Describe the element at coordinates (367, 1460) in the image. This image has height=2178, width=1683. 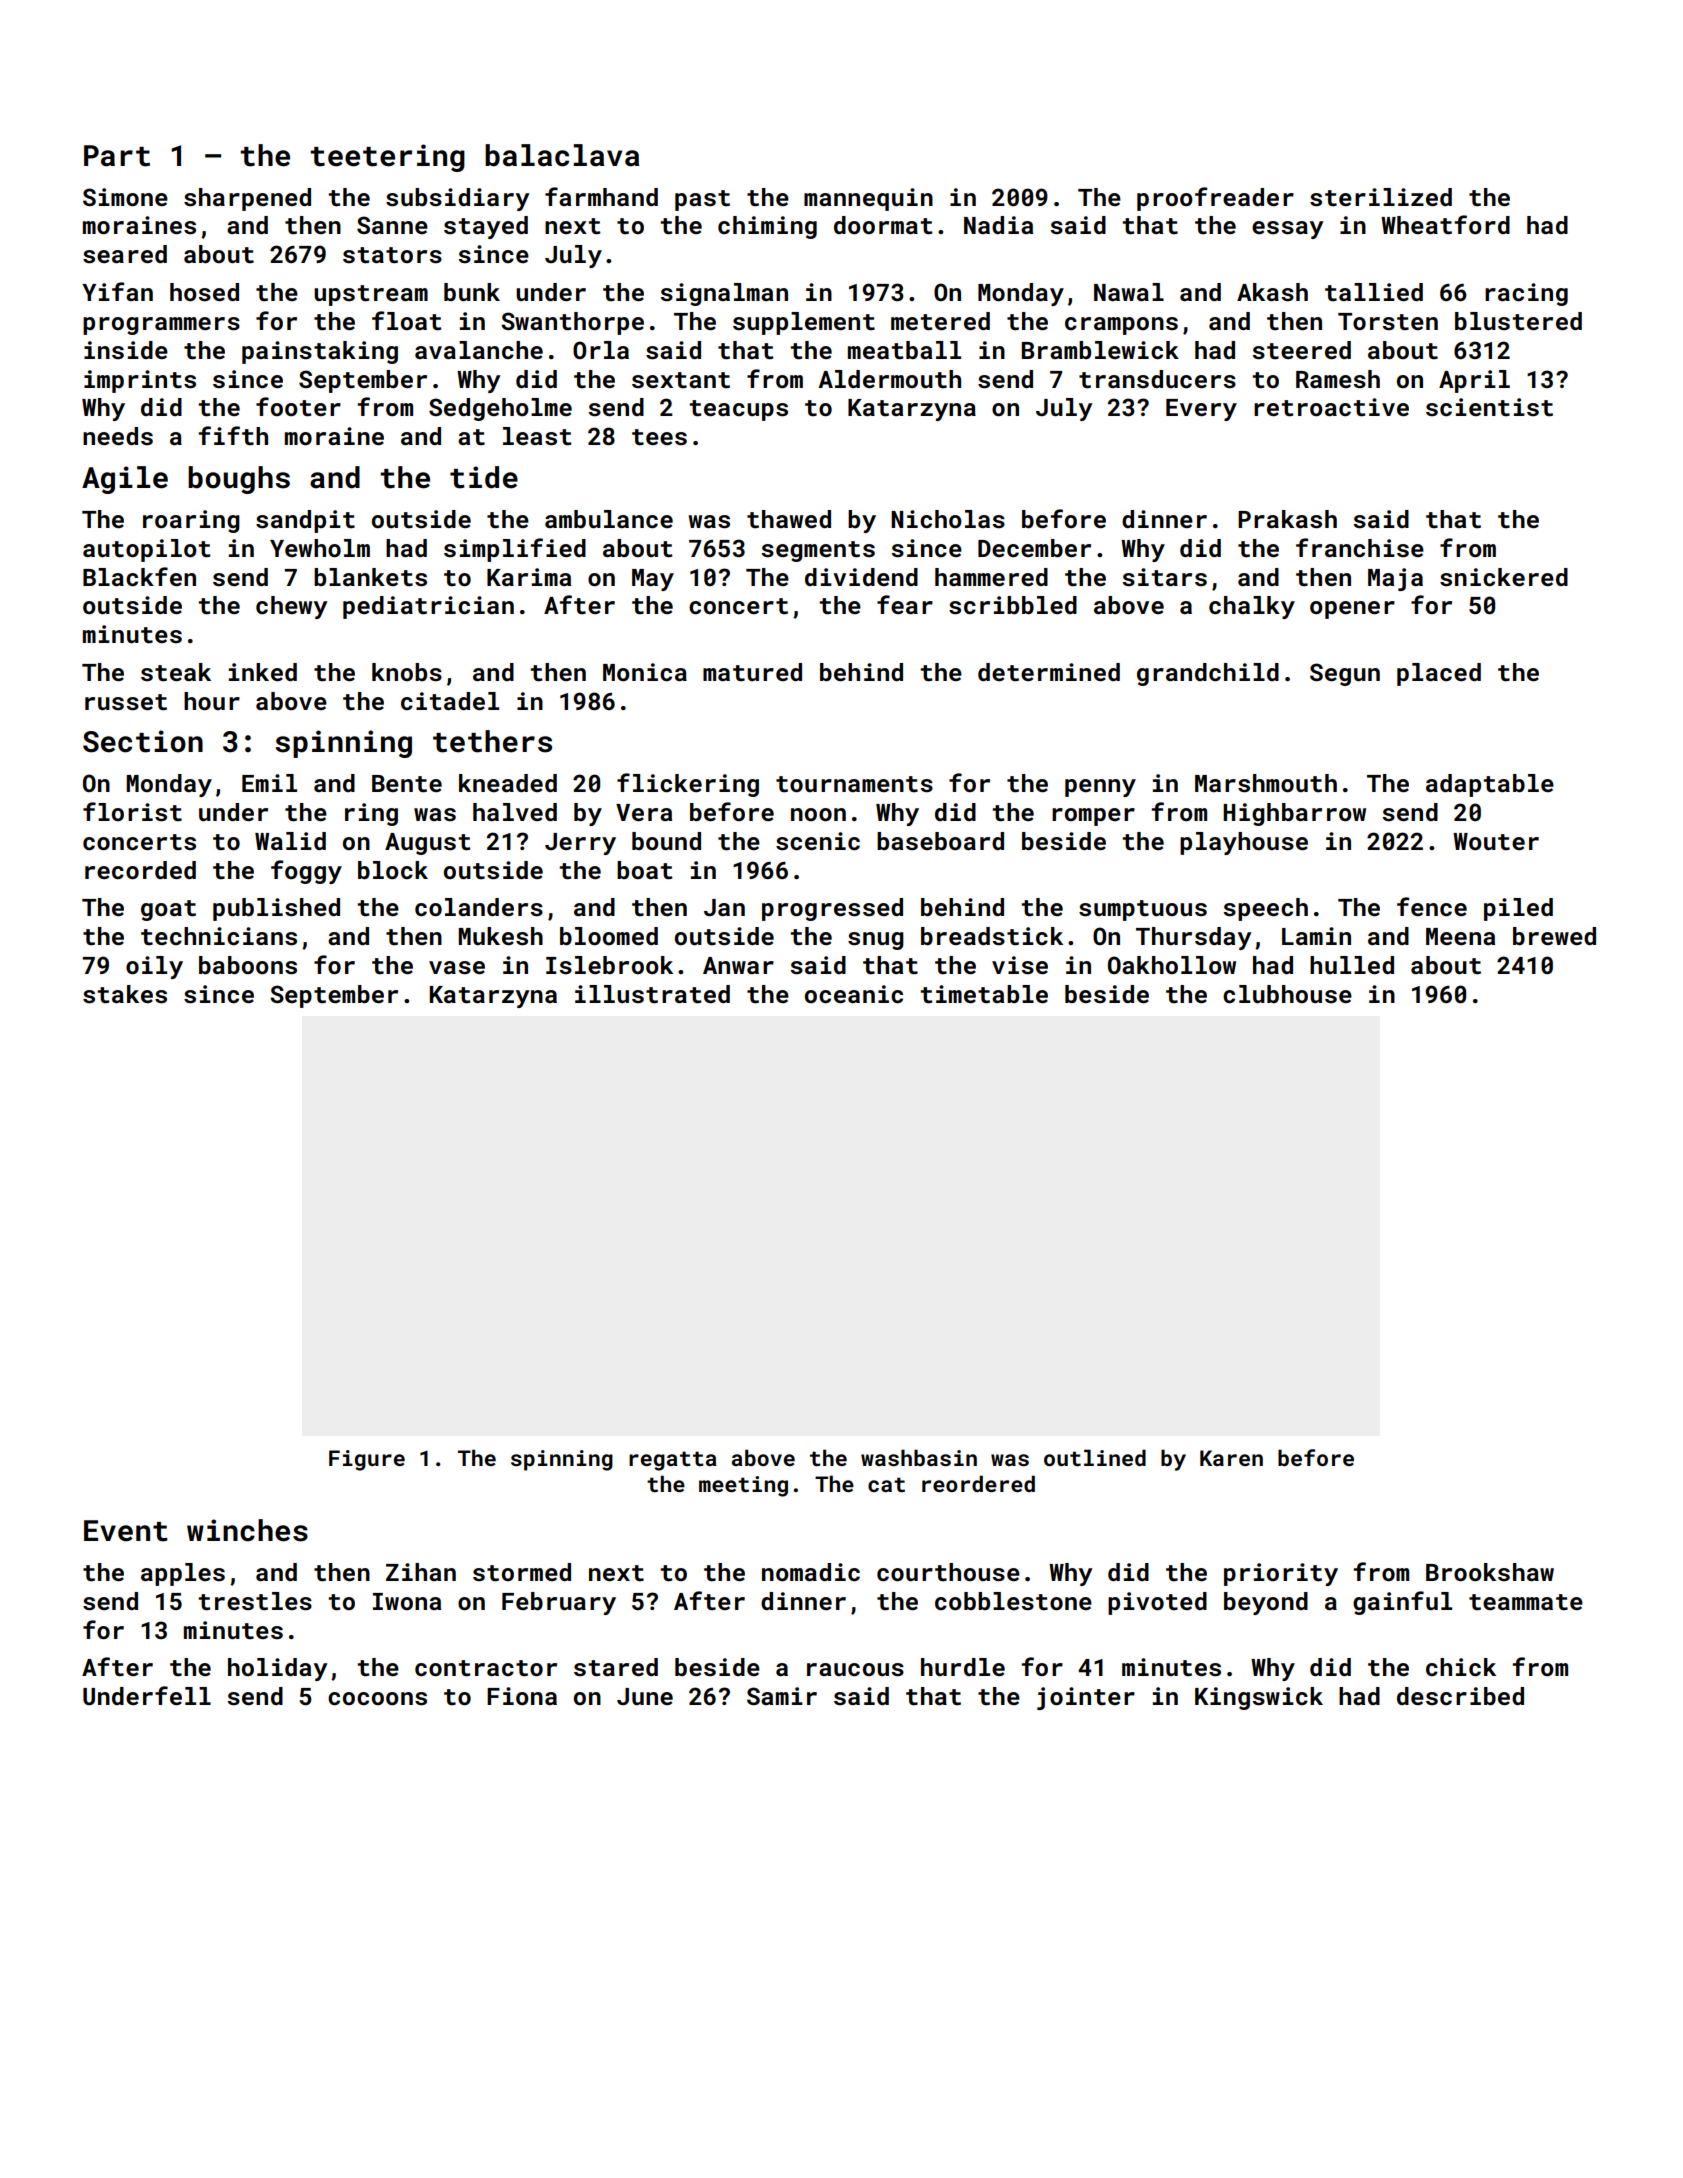
I see `Figure` at that location.
